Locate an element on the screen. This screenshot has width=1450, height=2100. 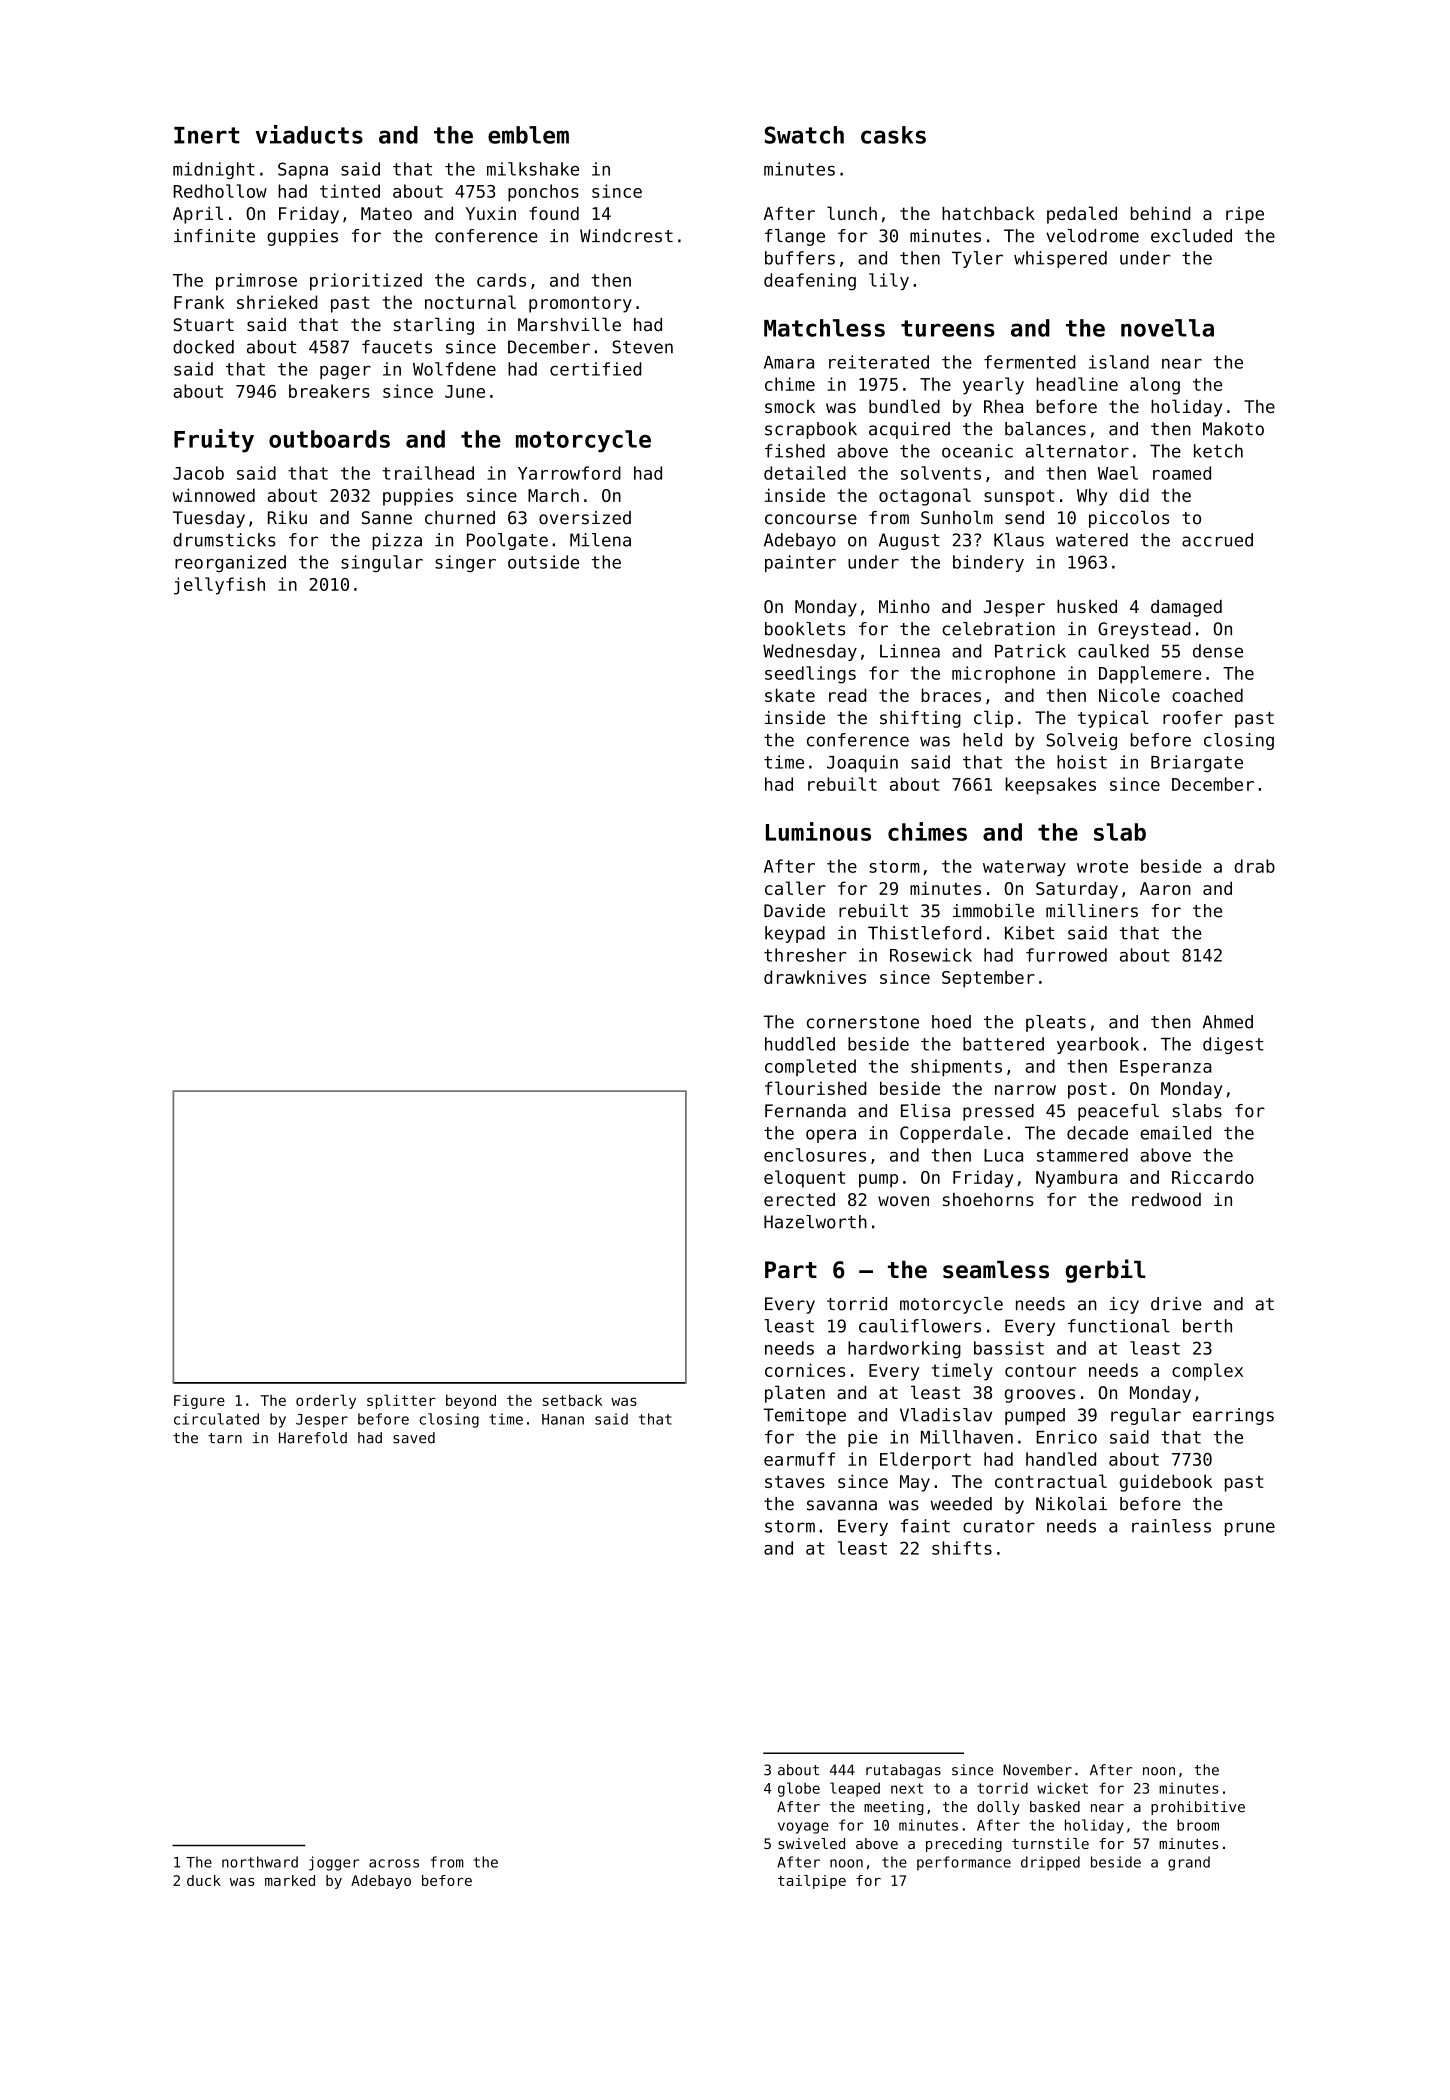
singer is located at coordinates (465, 563).
